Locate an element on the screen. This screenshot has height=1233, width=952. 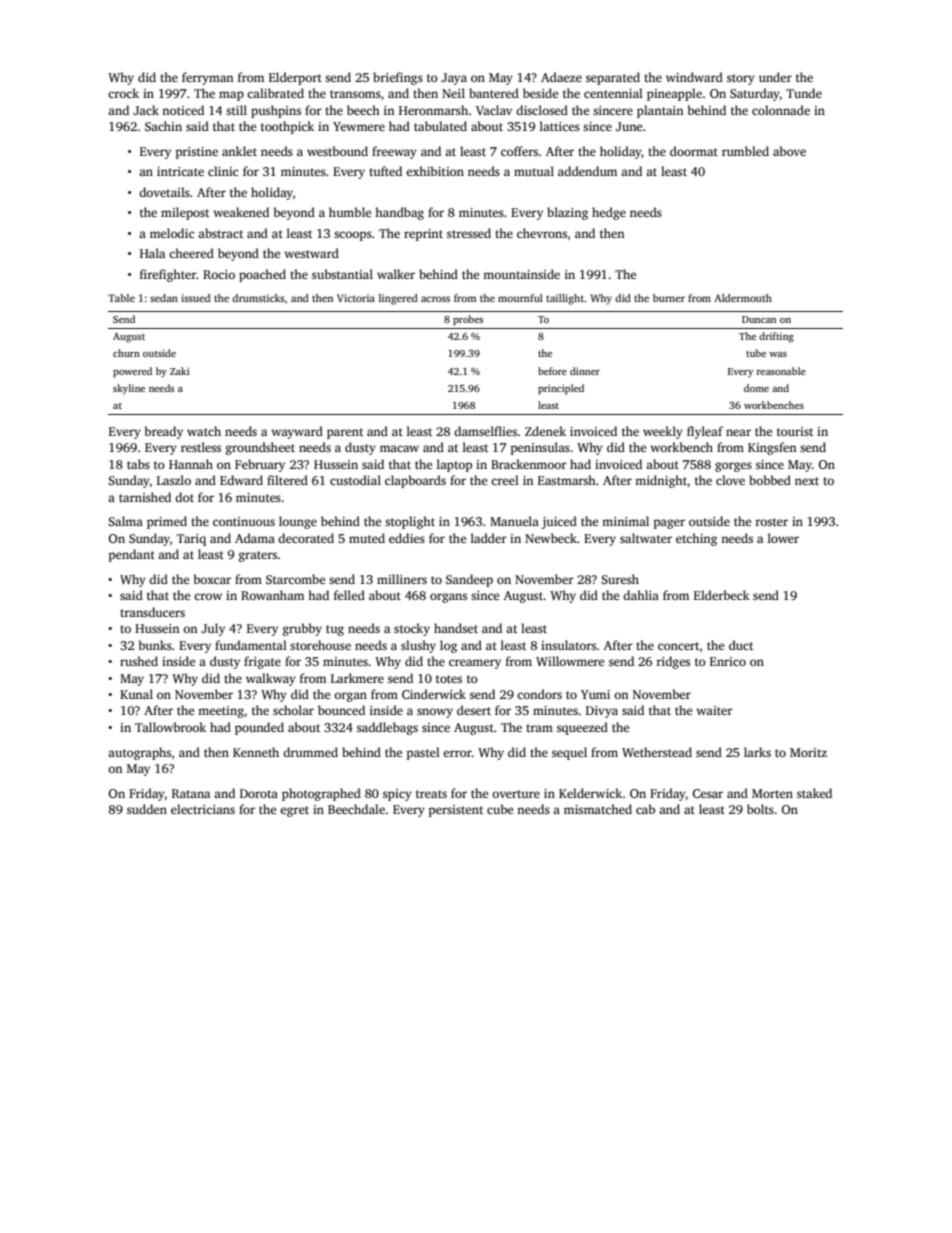
minimal is located at coordinates (625, 521).
